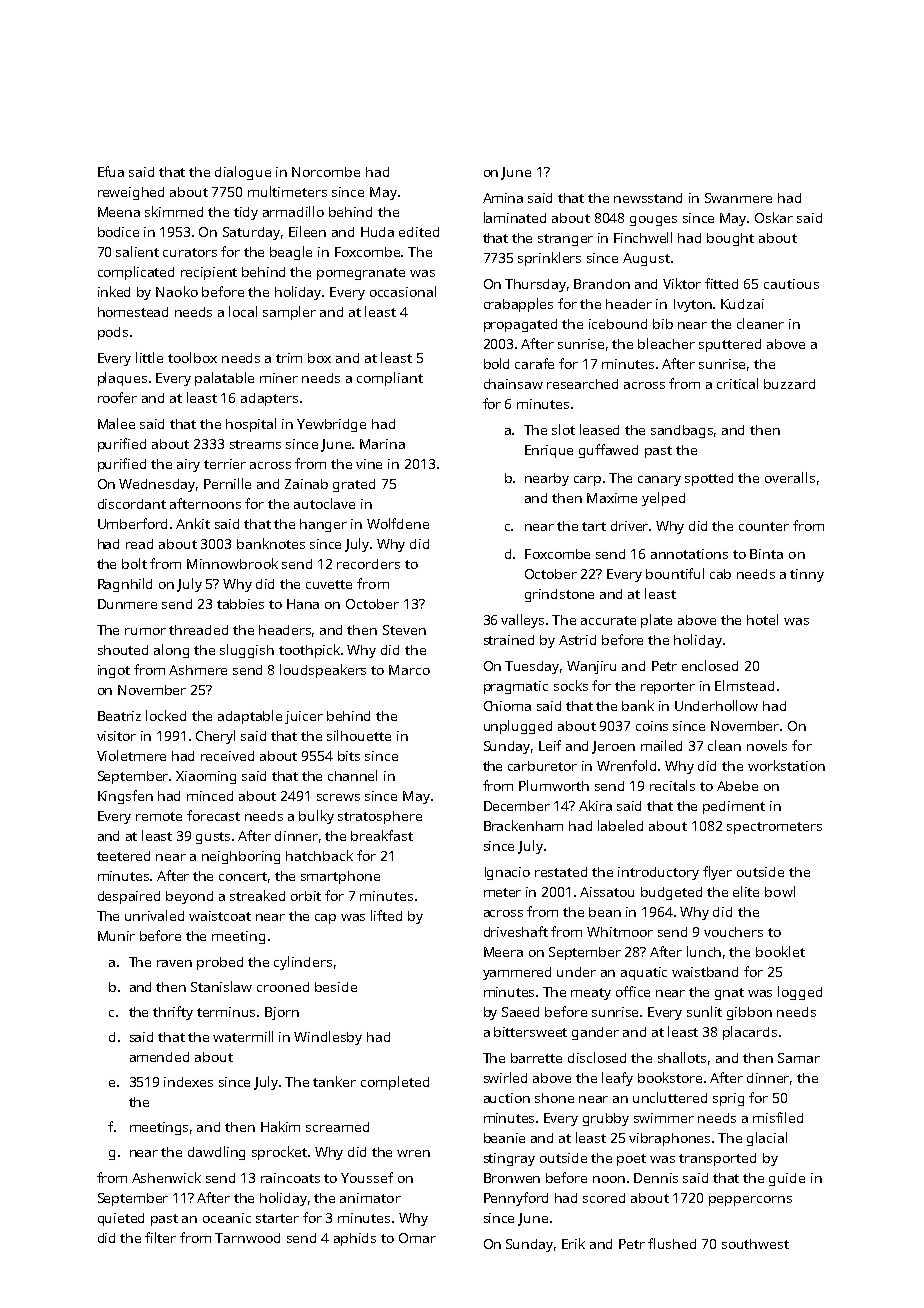 Image resolution: width=924 pixels, height=1308 pixels. What do you see at coordinates (243, 173) in the screenshot?
I see `dialogue` at bounding box center [243, 173].
